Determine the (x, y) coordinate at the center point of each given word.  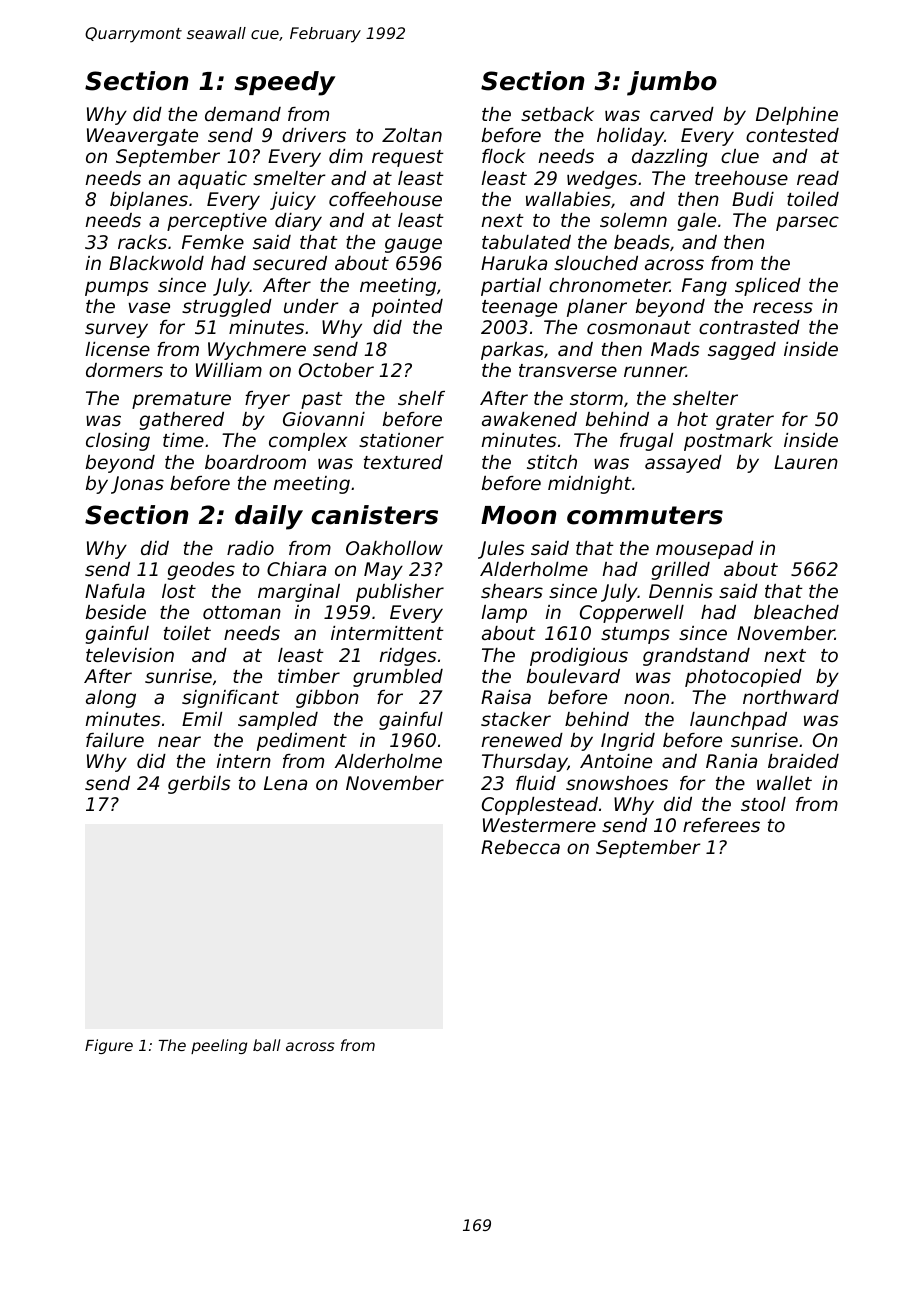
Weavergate (142, 137)
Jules (501, 550)
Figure (109, 1046)
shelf (421, 398)
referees (721, 825)
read (818, 178)
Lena (285, 783)
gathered (182, 421)
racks (142, 242)
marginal (299, 593)
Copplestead (540, 806)
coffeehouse (385, 199)
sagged (742, 351)
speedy (285, 83)
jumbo (672, 83)
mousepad (705, 550)
